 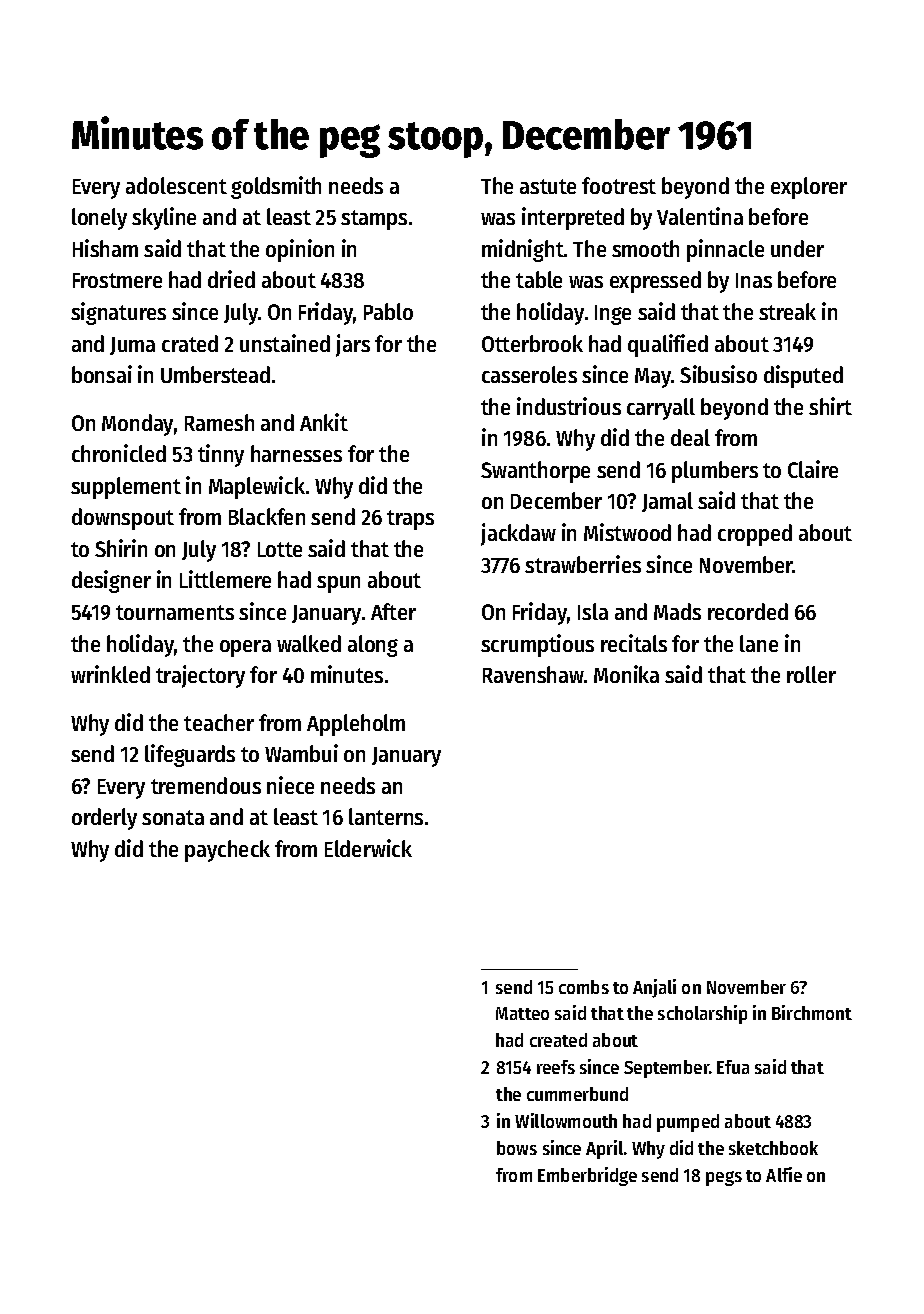 What do you see at coordinates (267, 516) in the screenshot?
I see `Blackfen` at bounding box center [267, 516].
